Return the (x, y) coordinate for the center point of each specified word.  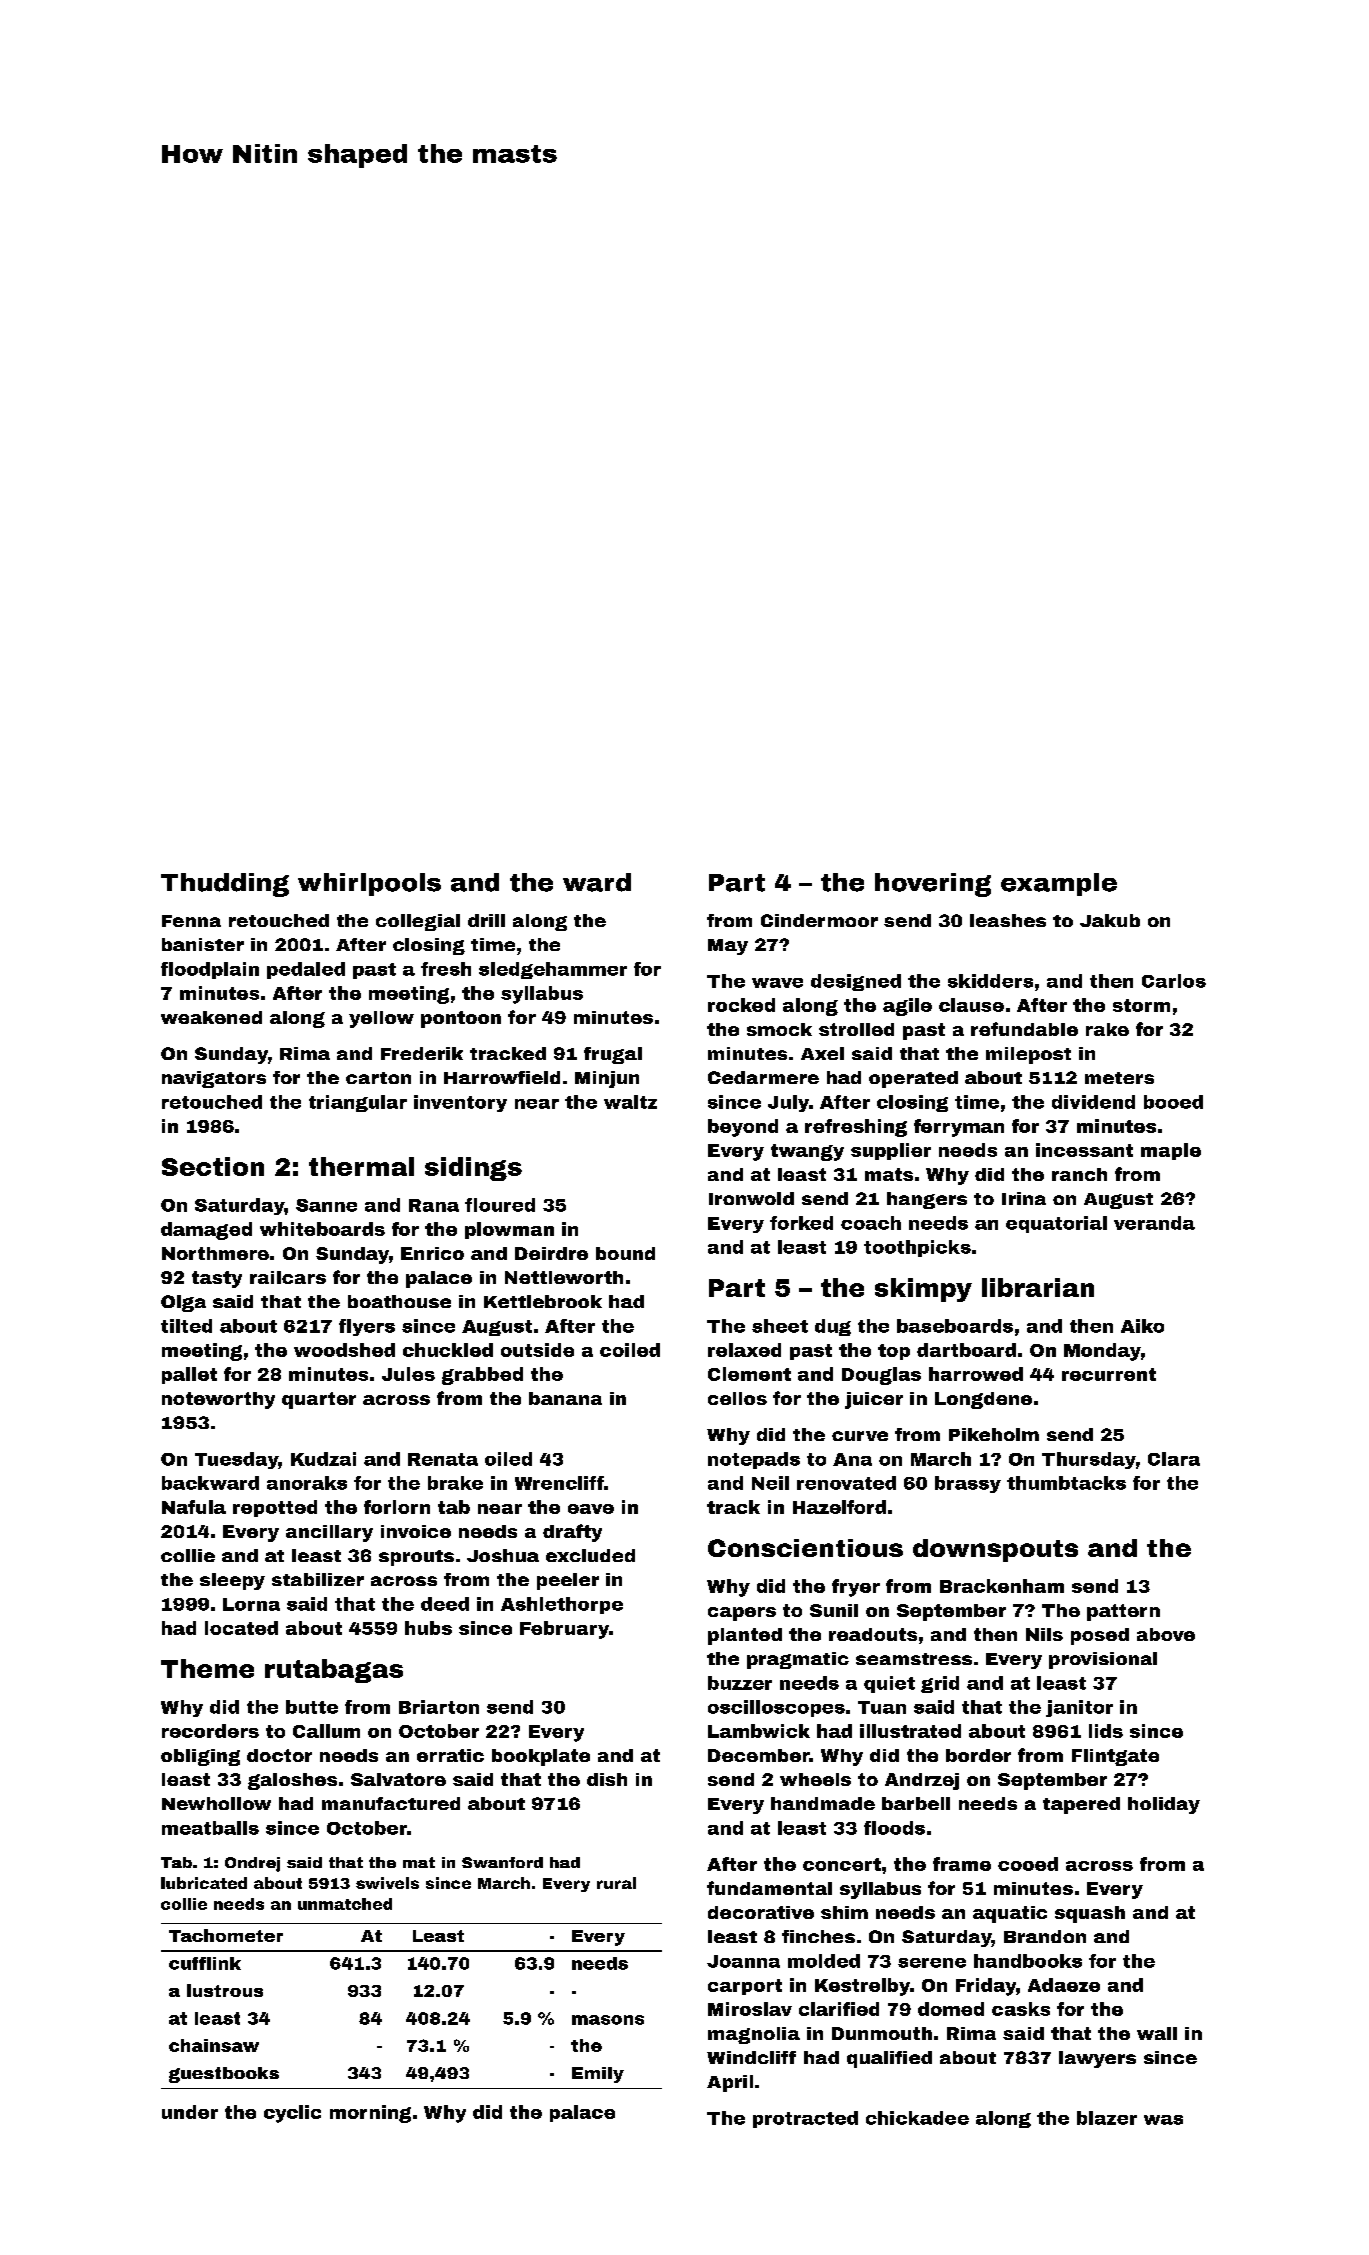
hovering (933, 885)
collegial (418, 922)
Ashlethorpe (562, 1605)
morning (370, 2114)
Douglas (881, 1376)
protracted (805, 2119)
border (978, 1755)
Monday (1102, 1352)
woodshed (344, 1350)
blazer (1107, 2118)
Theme (207, 1668)
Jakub (1110, 920)
